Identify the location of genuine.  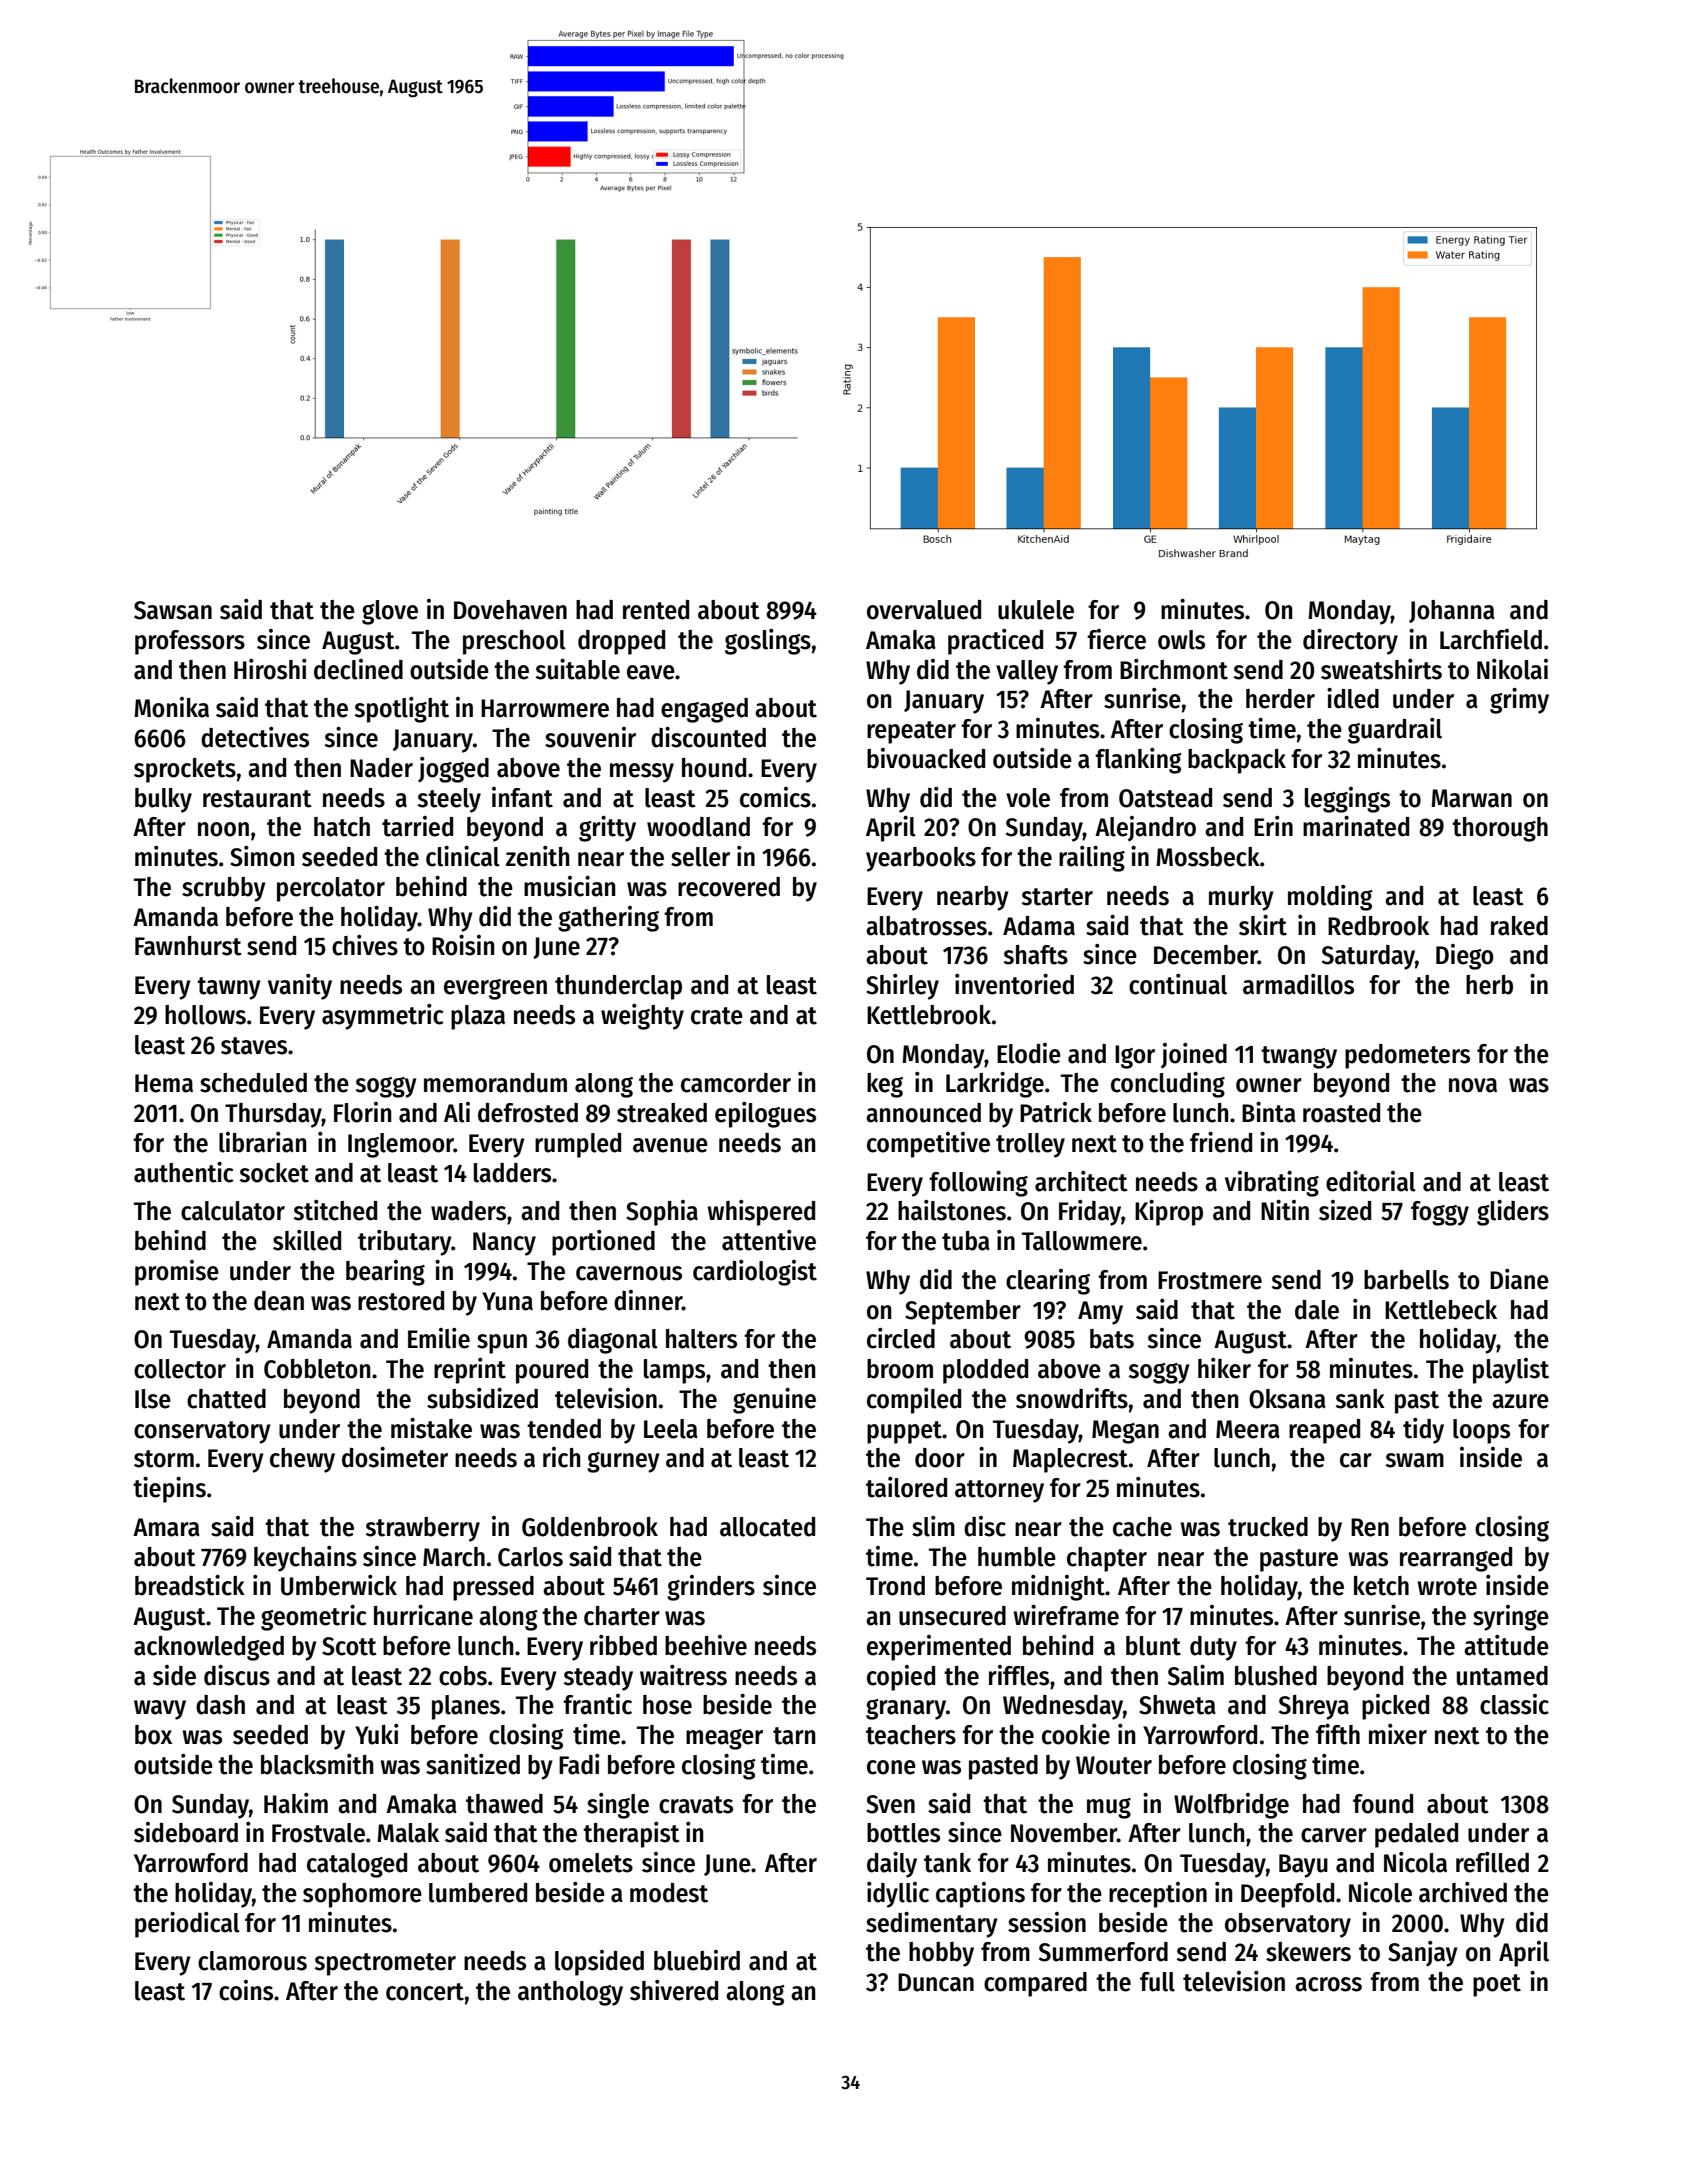
(774, 1401).
